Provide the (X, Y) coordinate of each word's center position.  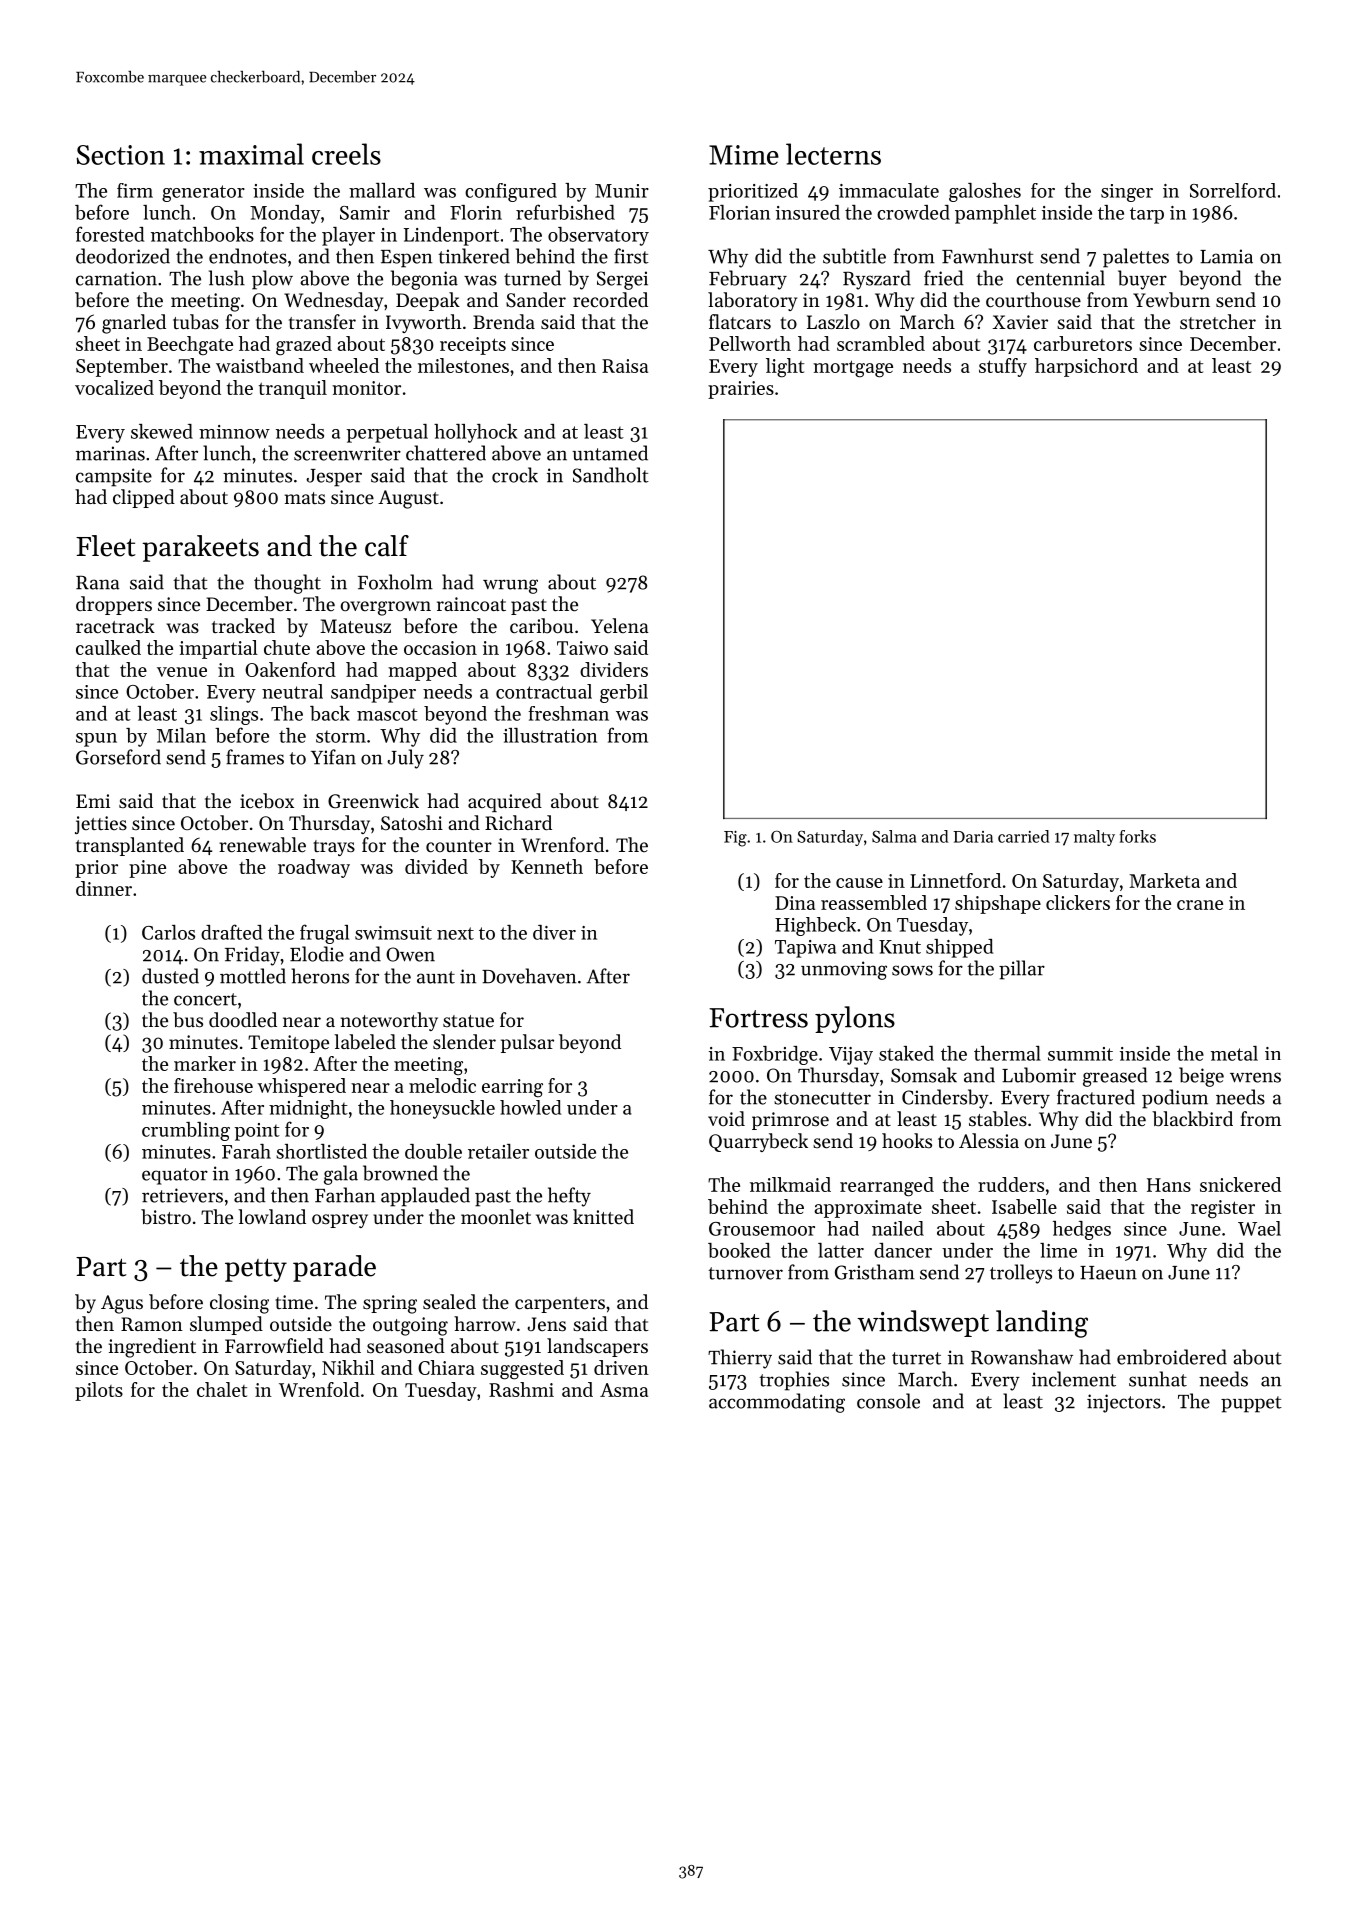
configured (511, 192)
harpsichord (1086, 367)
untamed (610, 453)
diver (554, 932)
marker (205, 1063)
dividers (614, 669)
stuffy (1003, 367)
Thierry (740, 1359)
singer (1127, 193)
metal (1234, 1053)
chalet (222, 1389)
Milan (181, 735)
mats (305, 498)
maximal (251, 154)
